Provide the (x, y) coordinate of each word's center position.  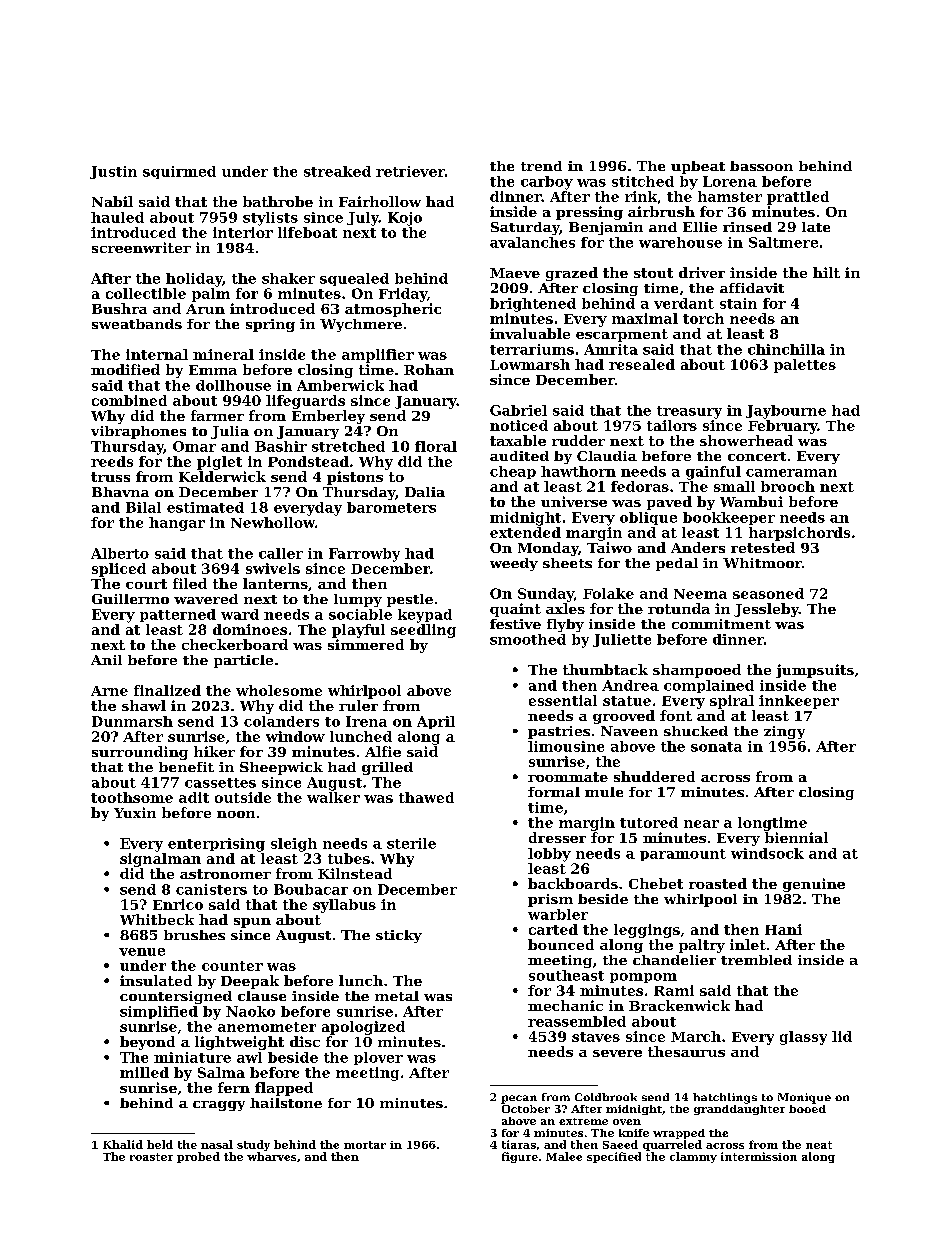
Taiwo (609, 547)
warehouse (680, 242)
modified (125, 369)
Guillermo (130, 599)
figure (520, 1157)
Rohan (429, 369)
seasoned (768, 593)
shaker (288, 278)
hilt (826, 272)
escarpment (622, 335)
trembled (756, 960)
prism (550, 900)
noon (236, 814)
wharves (271, 1156)
